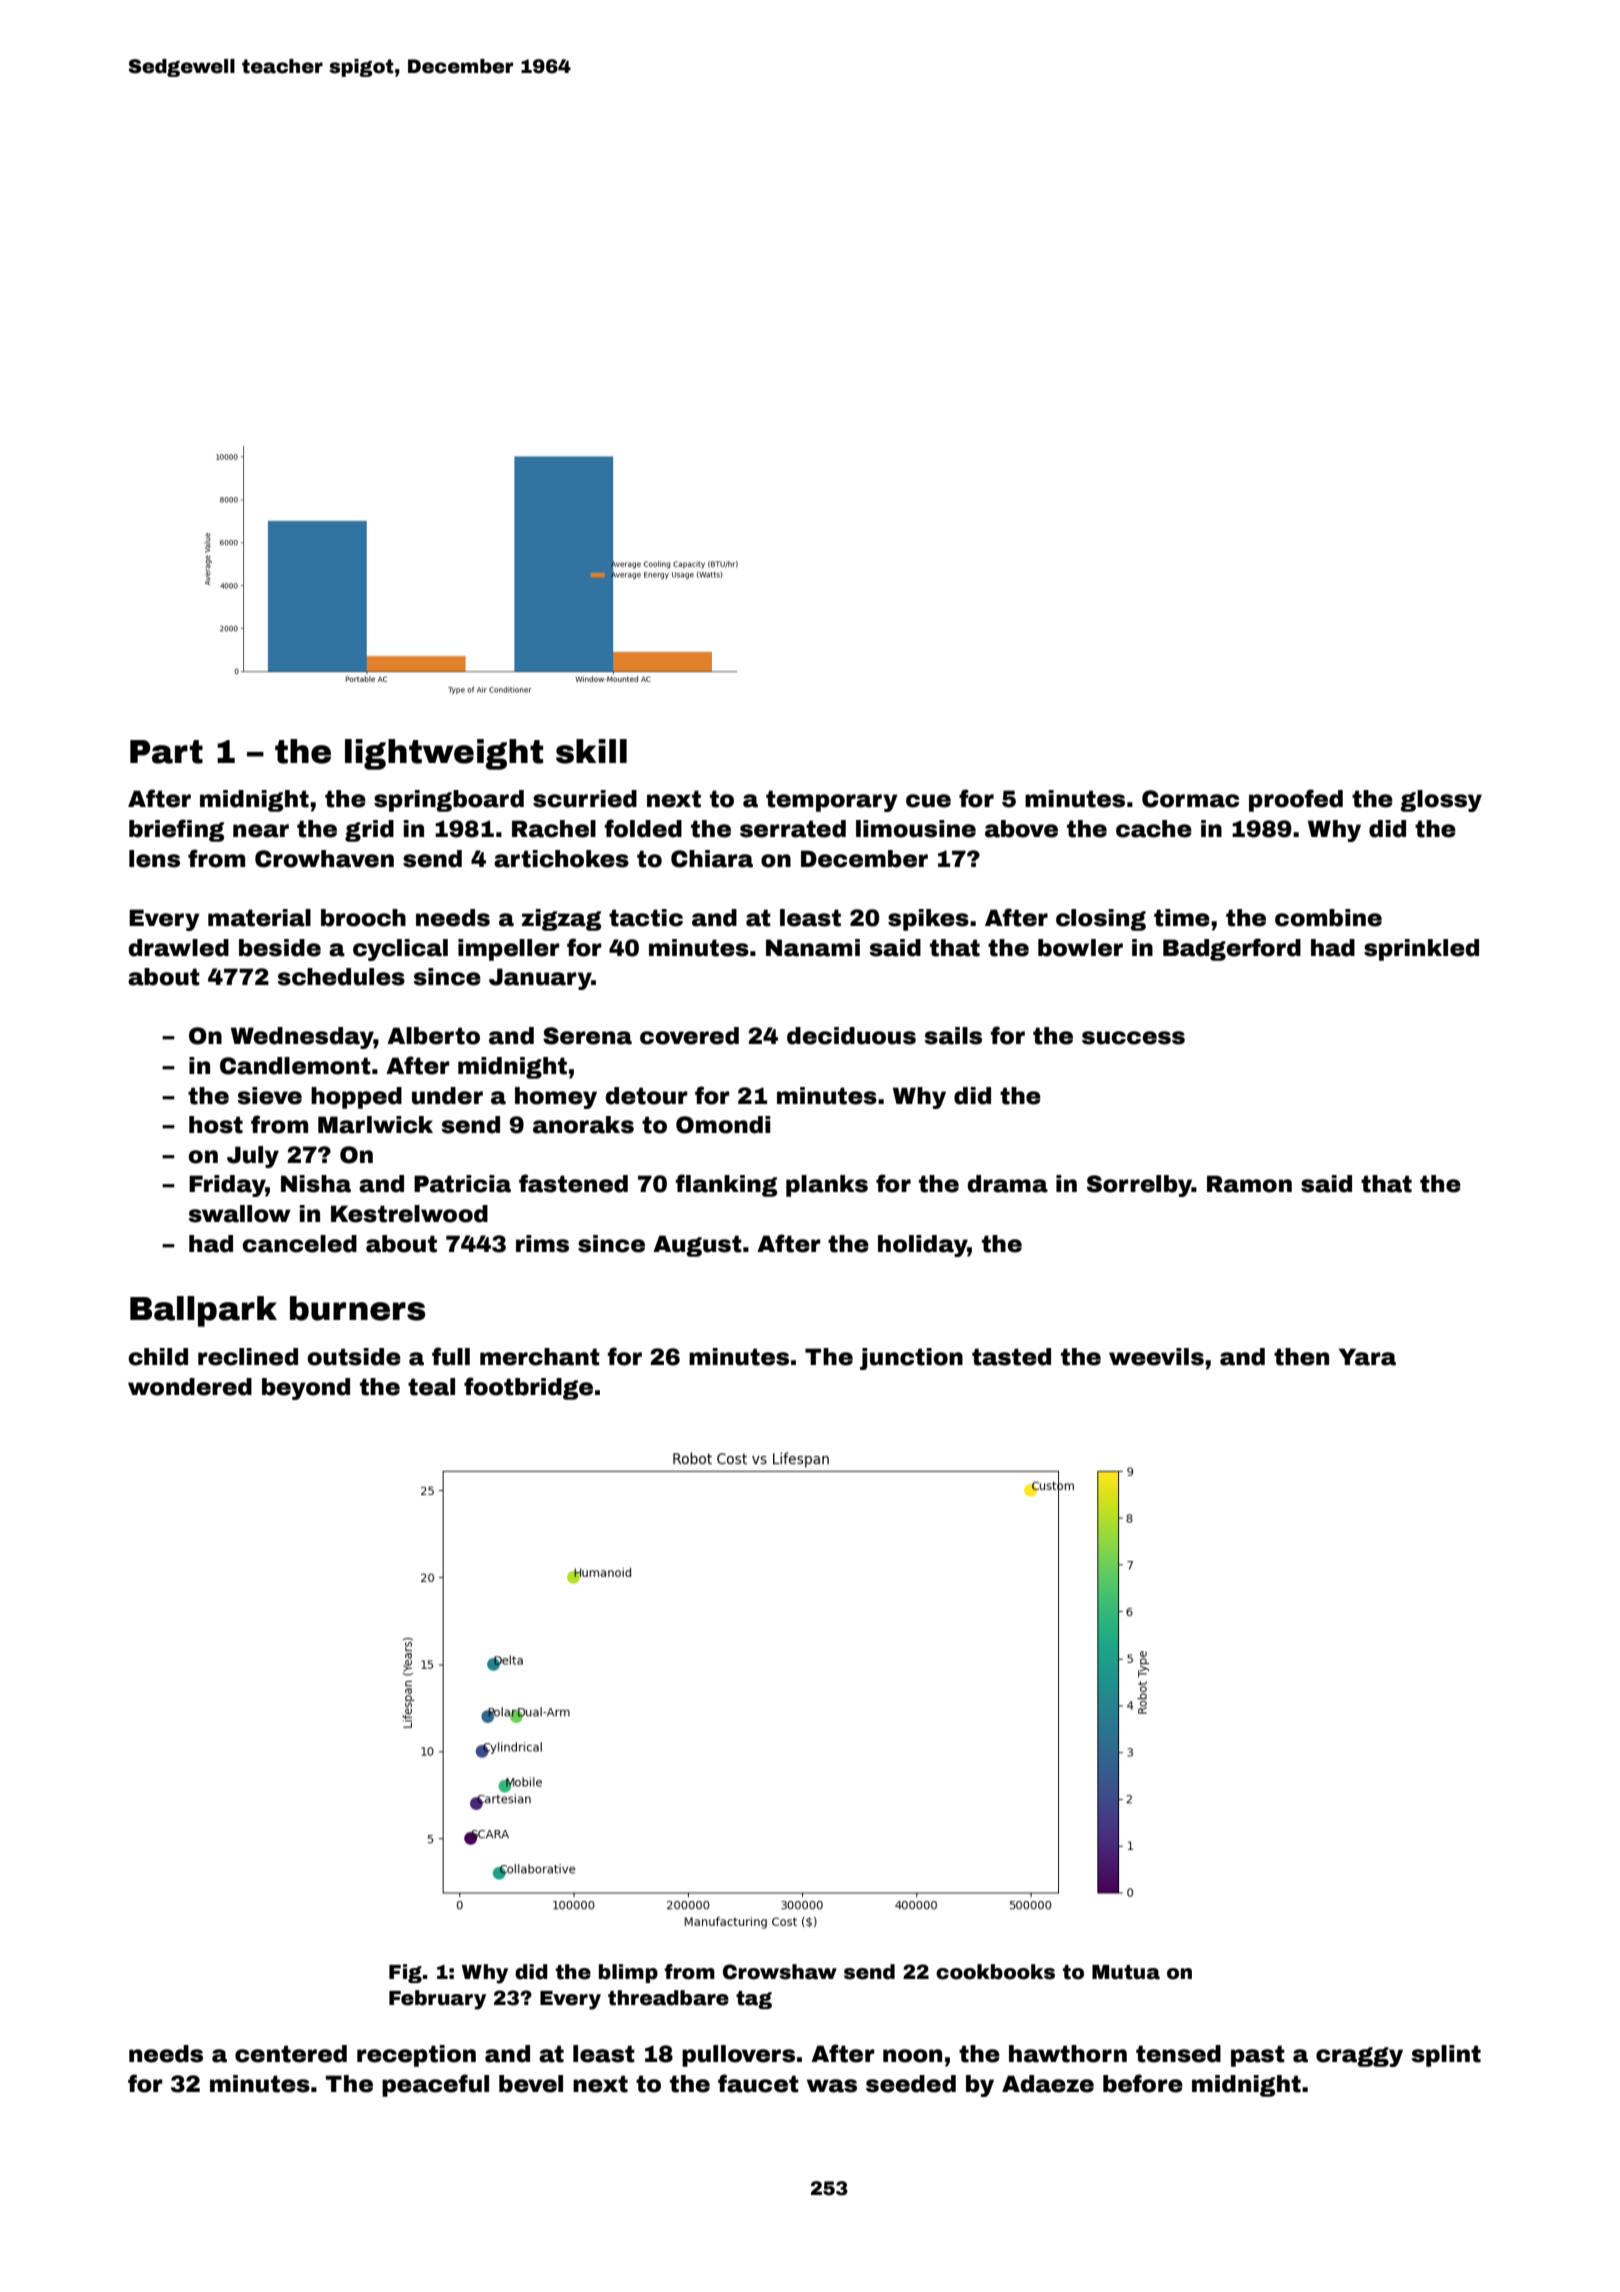 This document has height=2292, width=1620. What do you see at coordinates (628, 1973) in the document?
I see `blimp` at bounding box center [628, 1973].
